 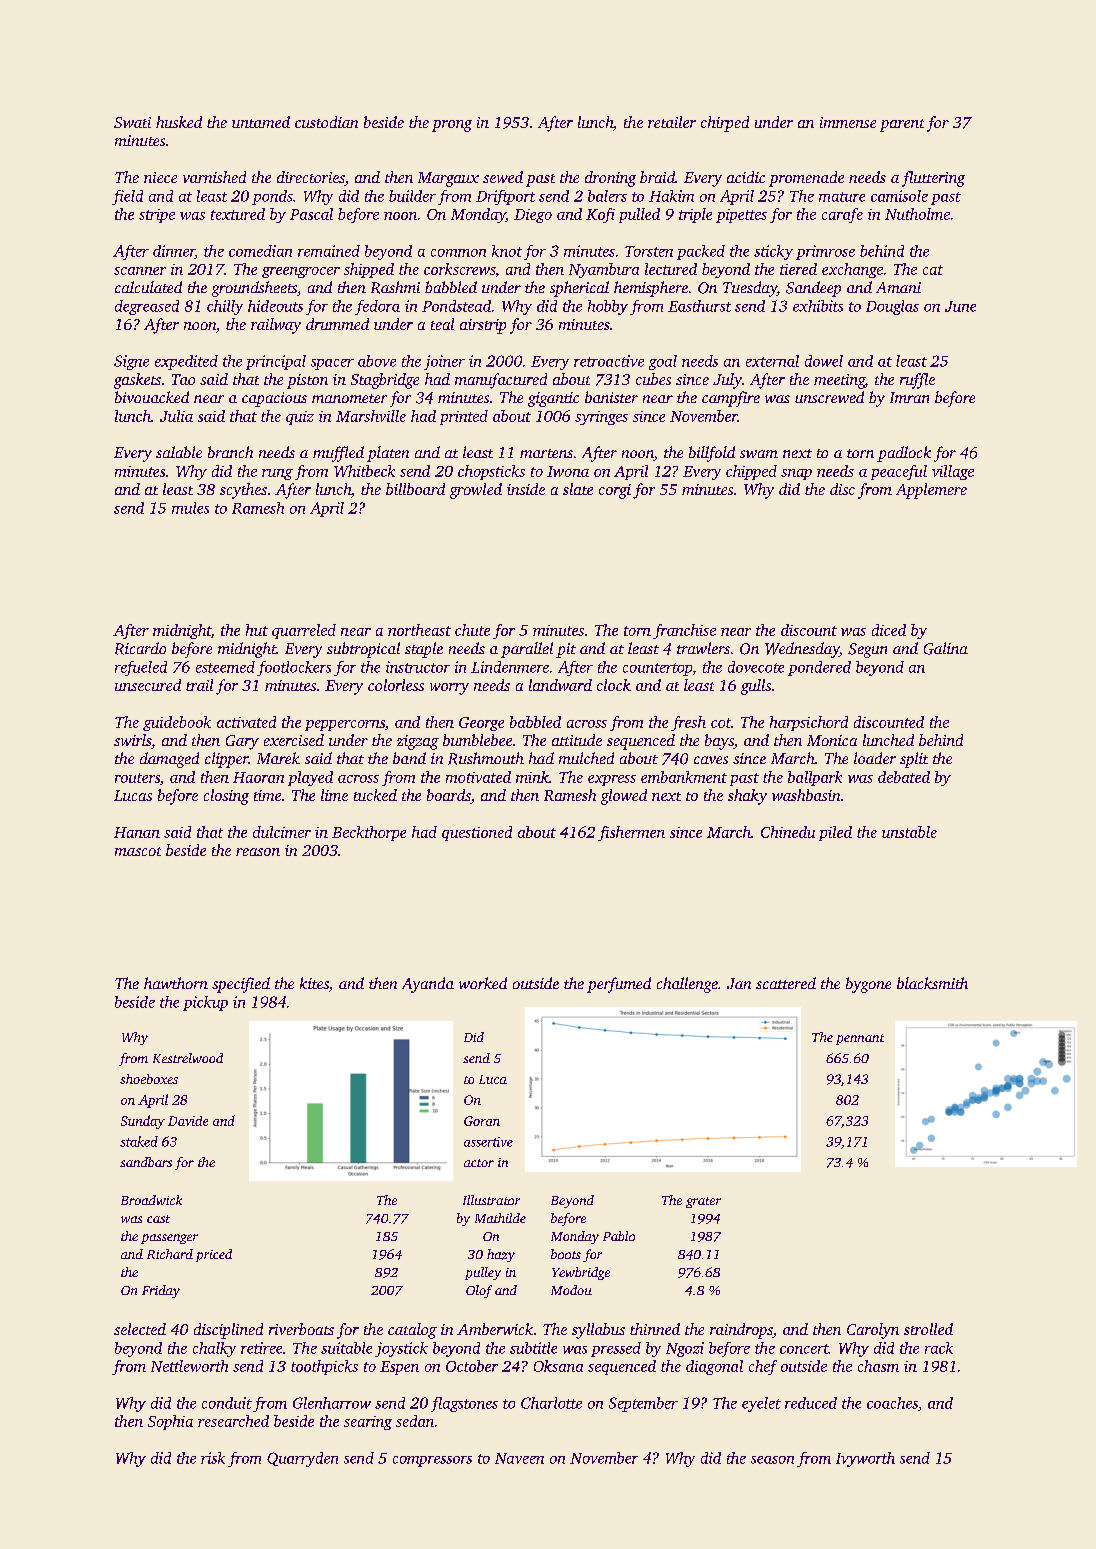 What do you see at coordinates (815, 778) in the screenshot?
I see `ballpark` at bounding box center [815, 778].
